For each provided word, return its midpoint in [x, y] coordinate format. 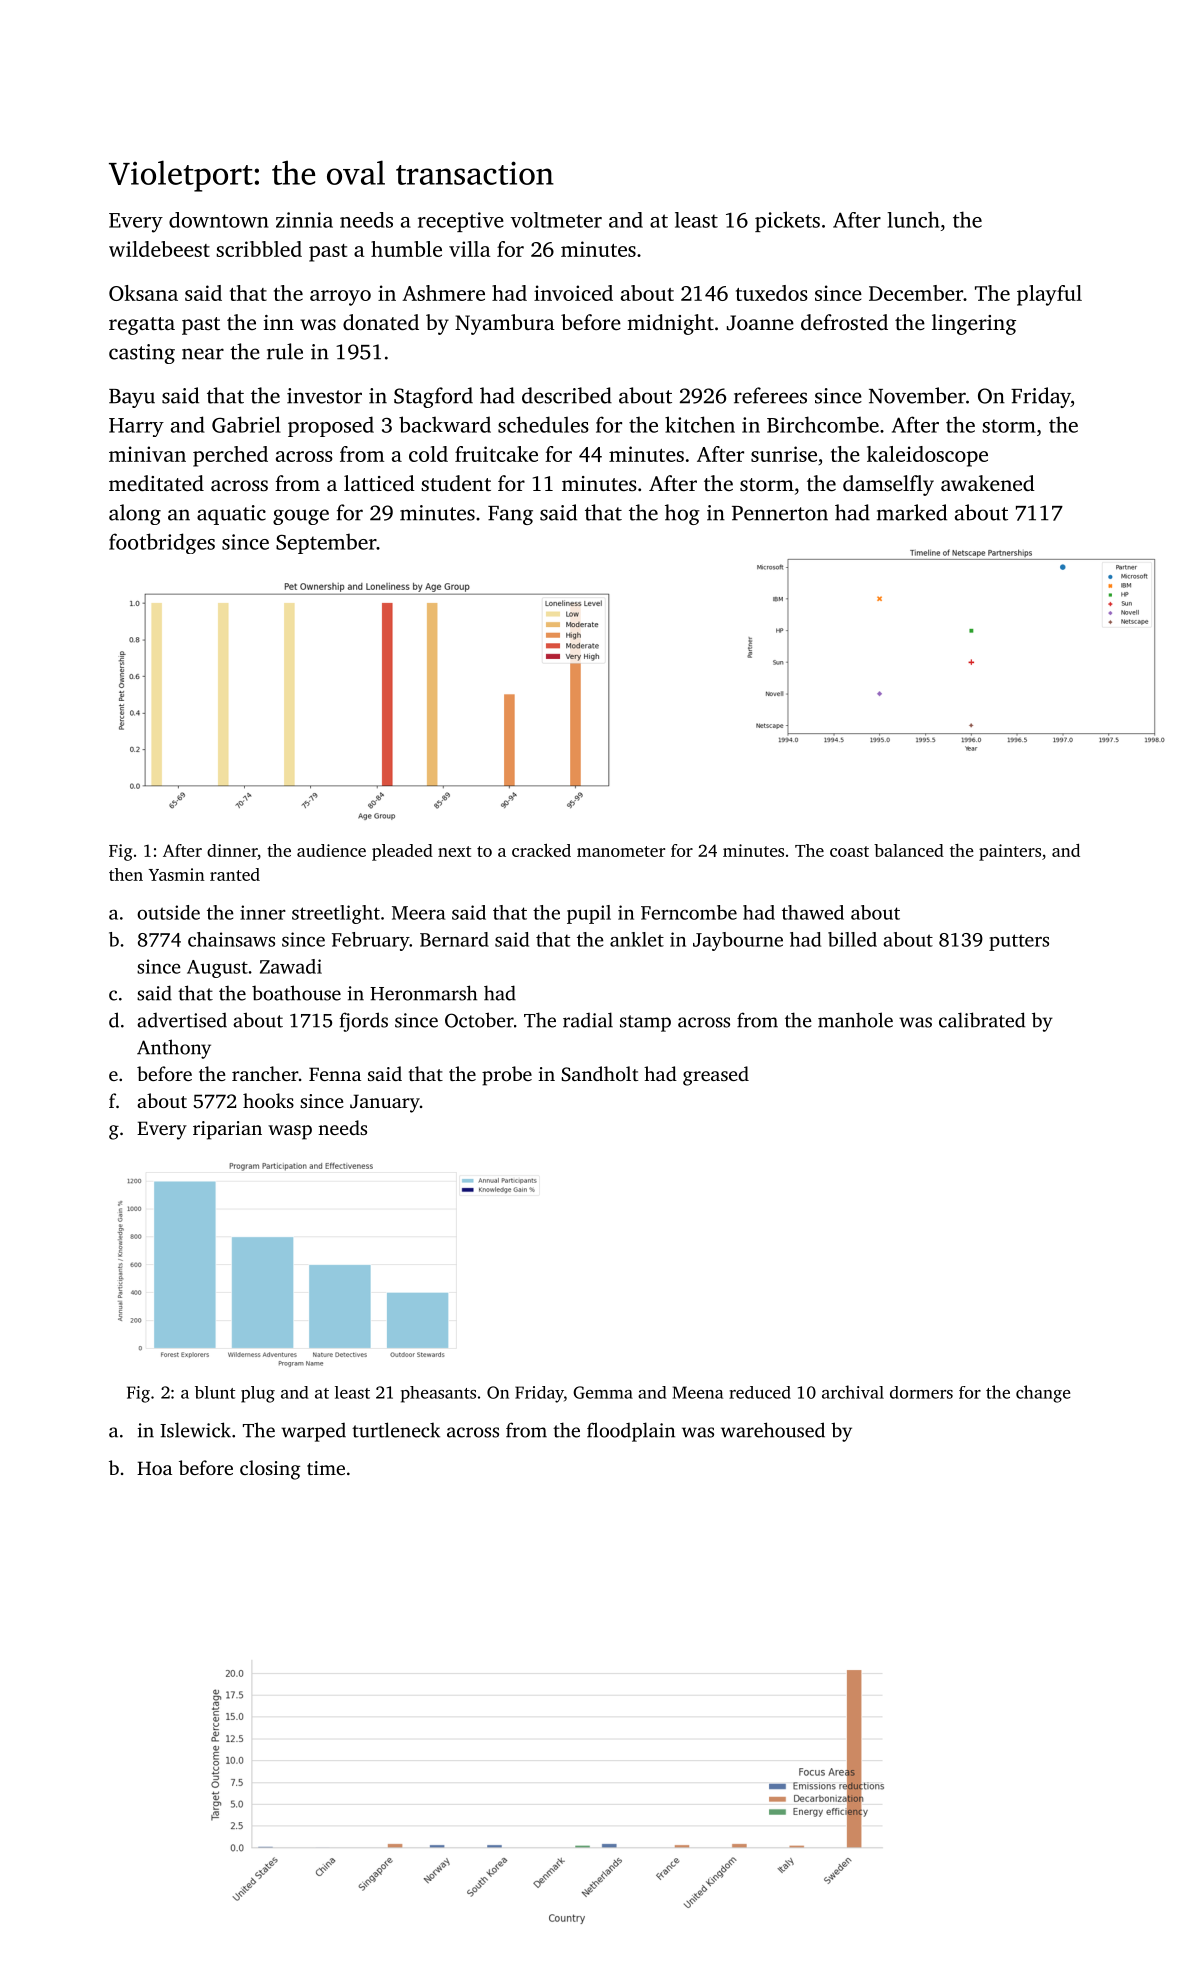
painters [1010, 852]
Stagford [433, 397]
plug [258, 1394]
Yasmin [177, 874]
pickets [787, 221]
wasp [290, 1132]
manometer [621, 851]
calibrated [982, 1020]
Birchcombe [823, 424]
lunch [913, 219]
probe [507, 1076]
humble [406, 249]
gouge [301, 517]
